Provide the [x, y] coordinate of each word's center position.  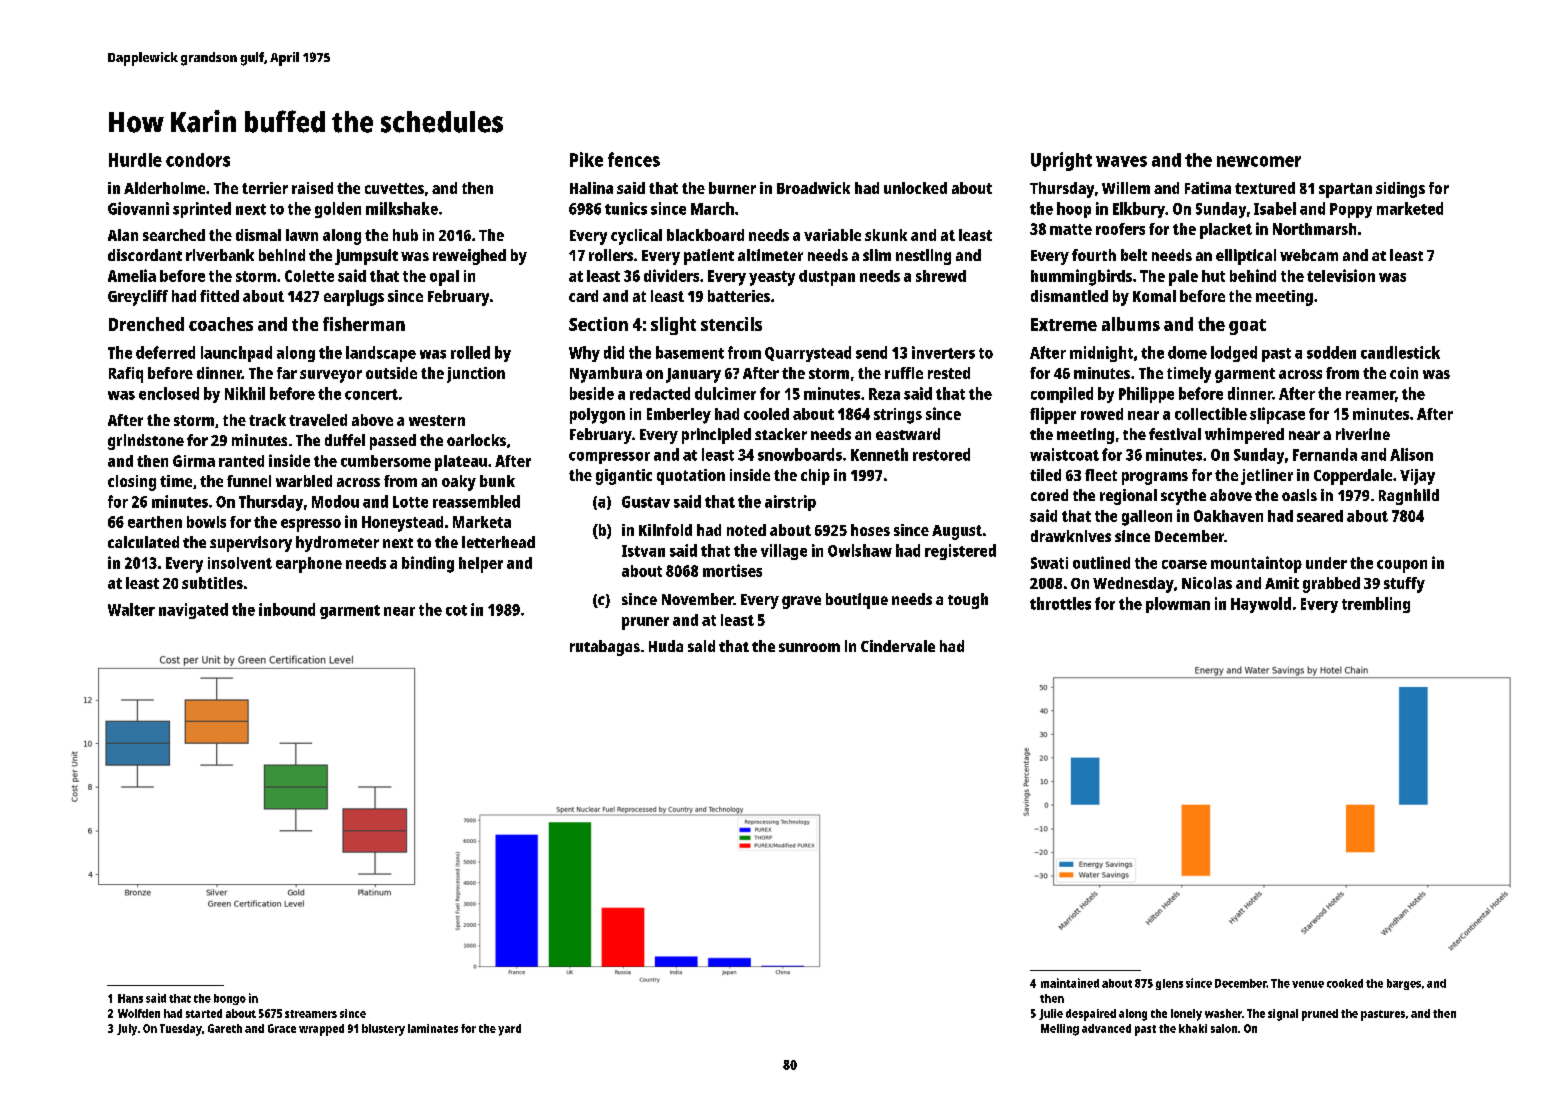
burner [732, 188]
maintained [1070, 983]
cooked [1345, 983]
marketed [1410, 208]
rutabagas [605, 648]
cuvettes [394, 188]
